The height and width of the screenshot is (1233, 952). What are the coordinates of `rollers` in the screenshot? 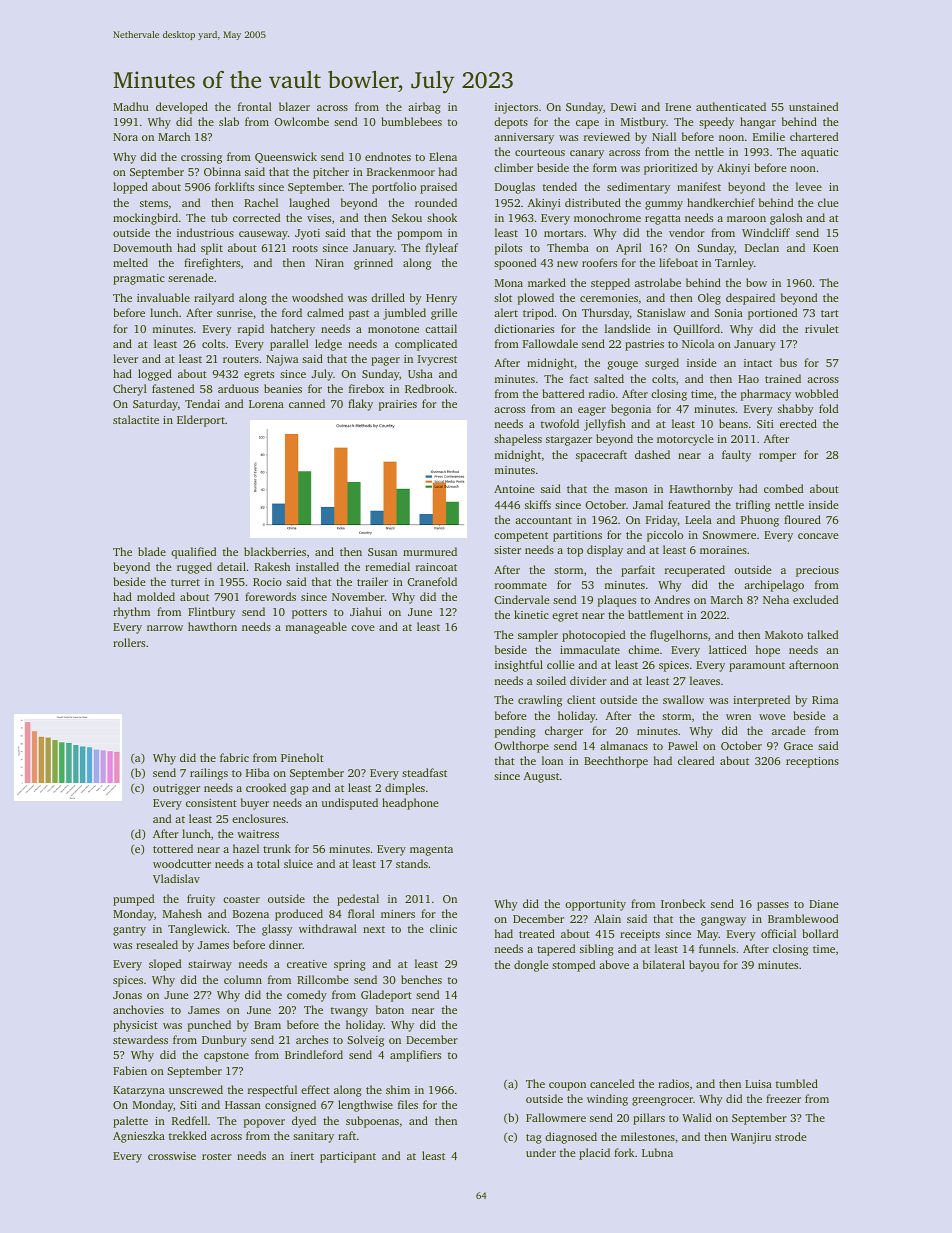 It's located at (129, 642).
